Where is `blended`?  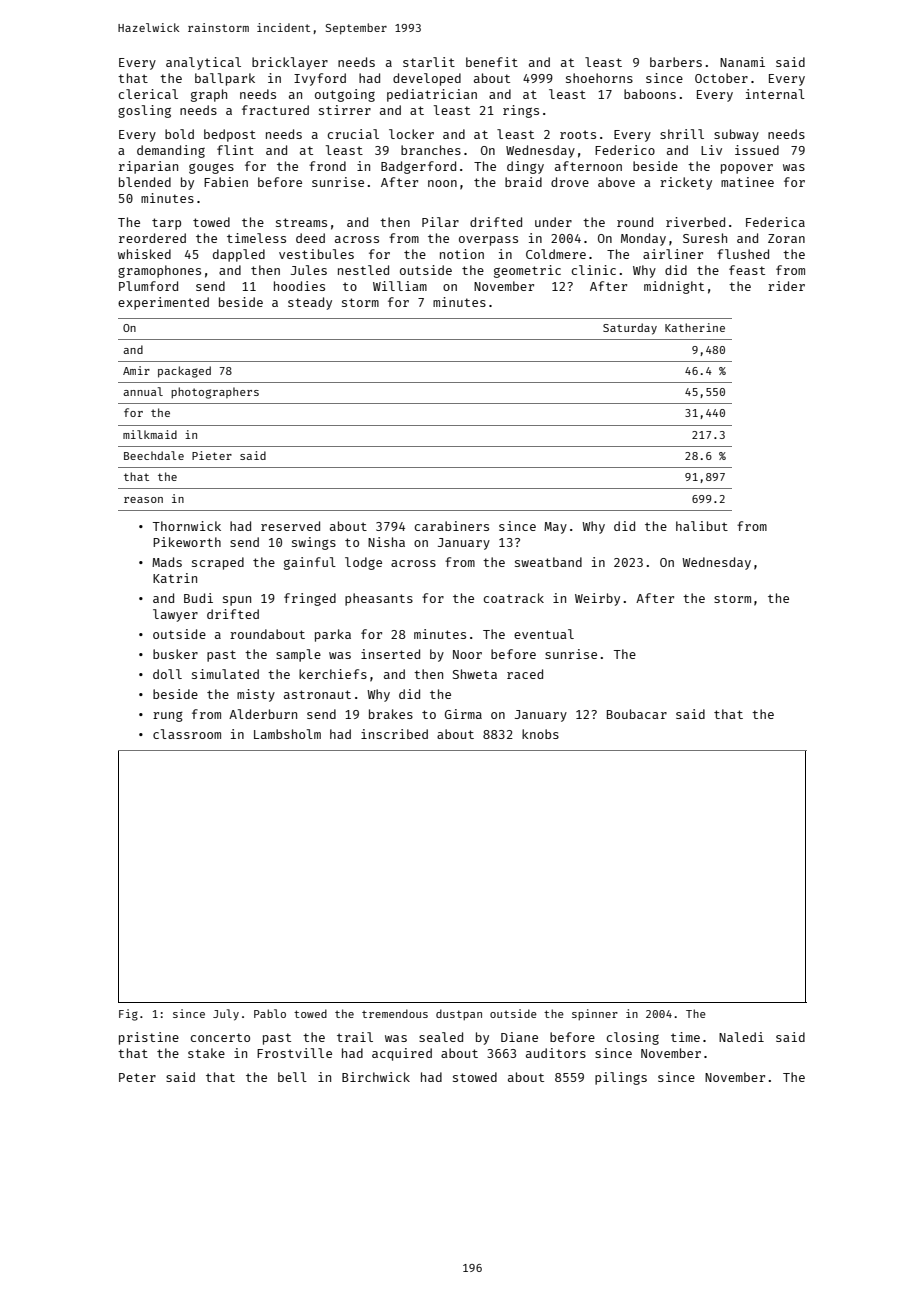 blended is located at coordinates (145, 182).
